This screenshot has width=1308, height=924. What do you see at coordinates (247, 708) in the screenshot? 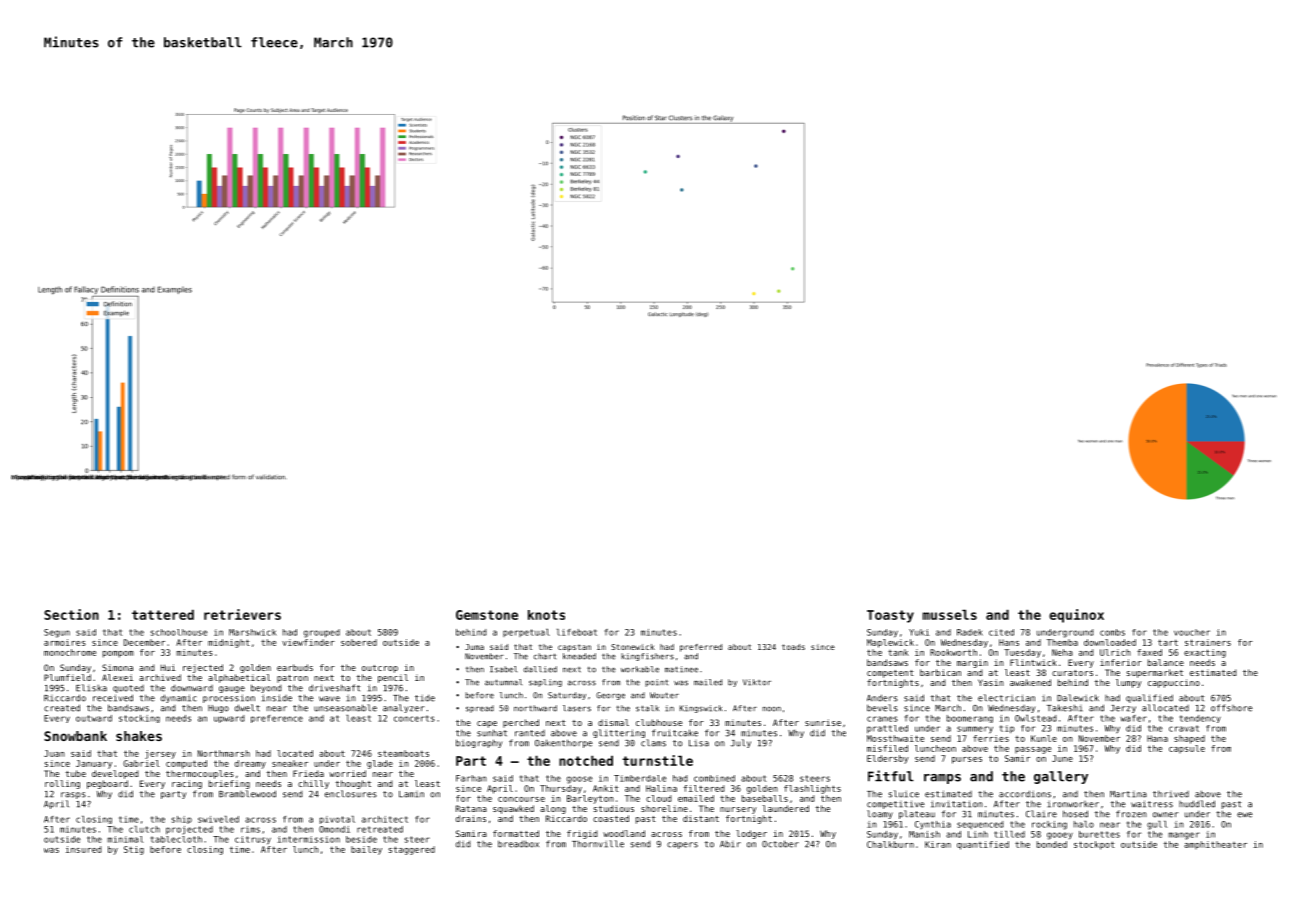
I see `dwelt` at bounding box center [247, 708].
